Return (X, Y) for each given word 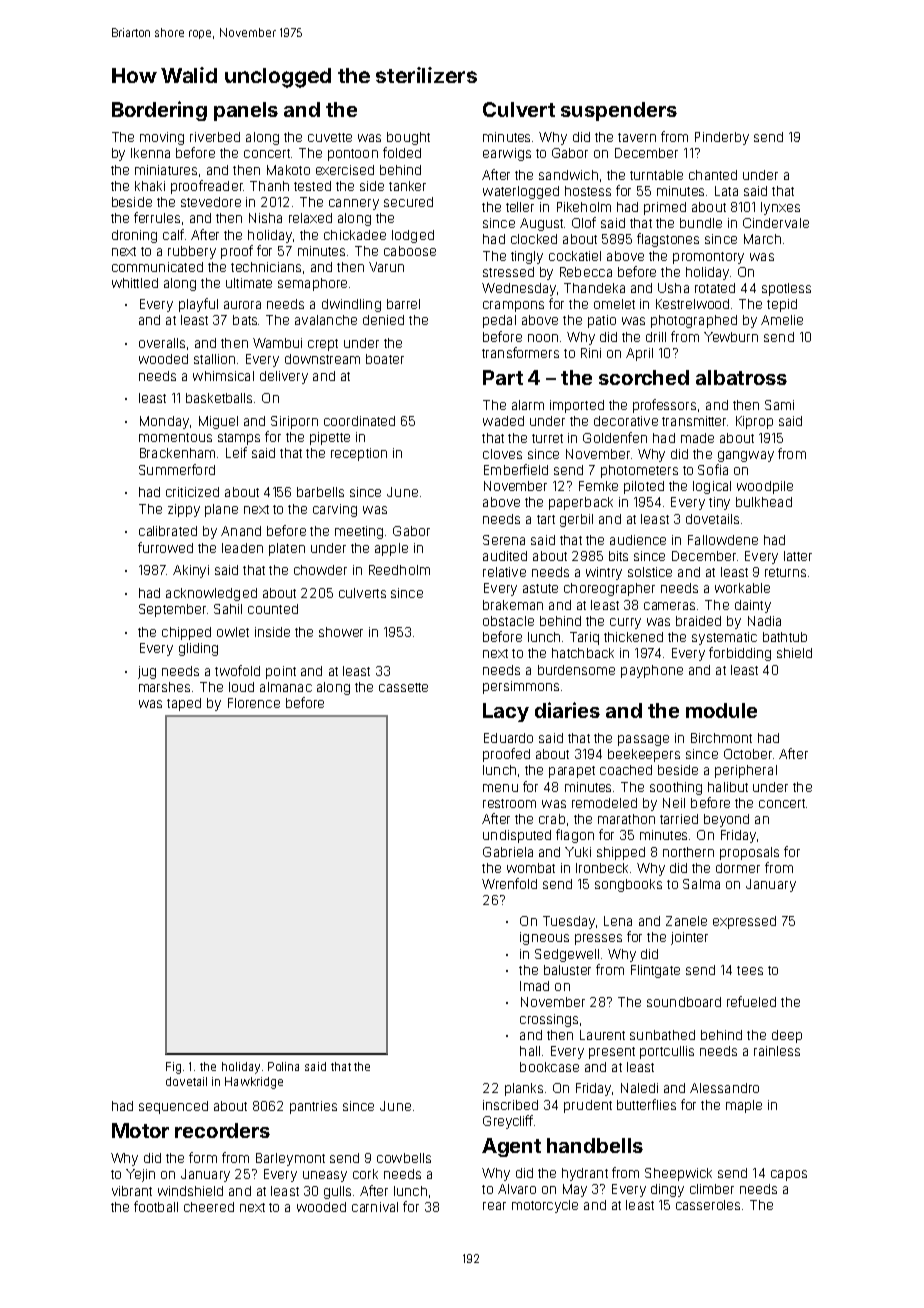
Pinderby (722, 138)
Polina (283, 1066)
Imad (534, 986)
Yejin (140, 1175)
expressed (744, 922)
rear (494, 1206)
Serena (504, 540)
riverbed (215, 137)
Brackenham (177, 453)
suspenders (619, 111)
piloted (644, 487)
